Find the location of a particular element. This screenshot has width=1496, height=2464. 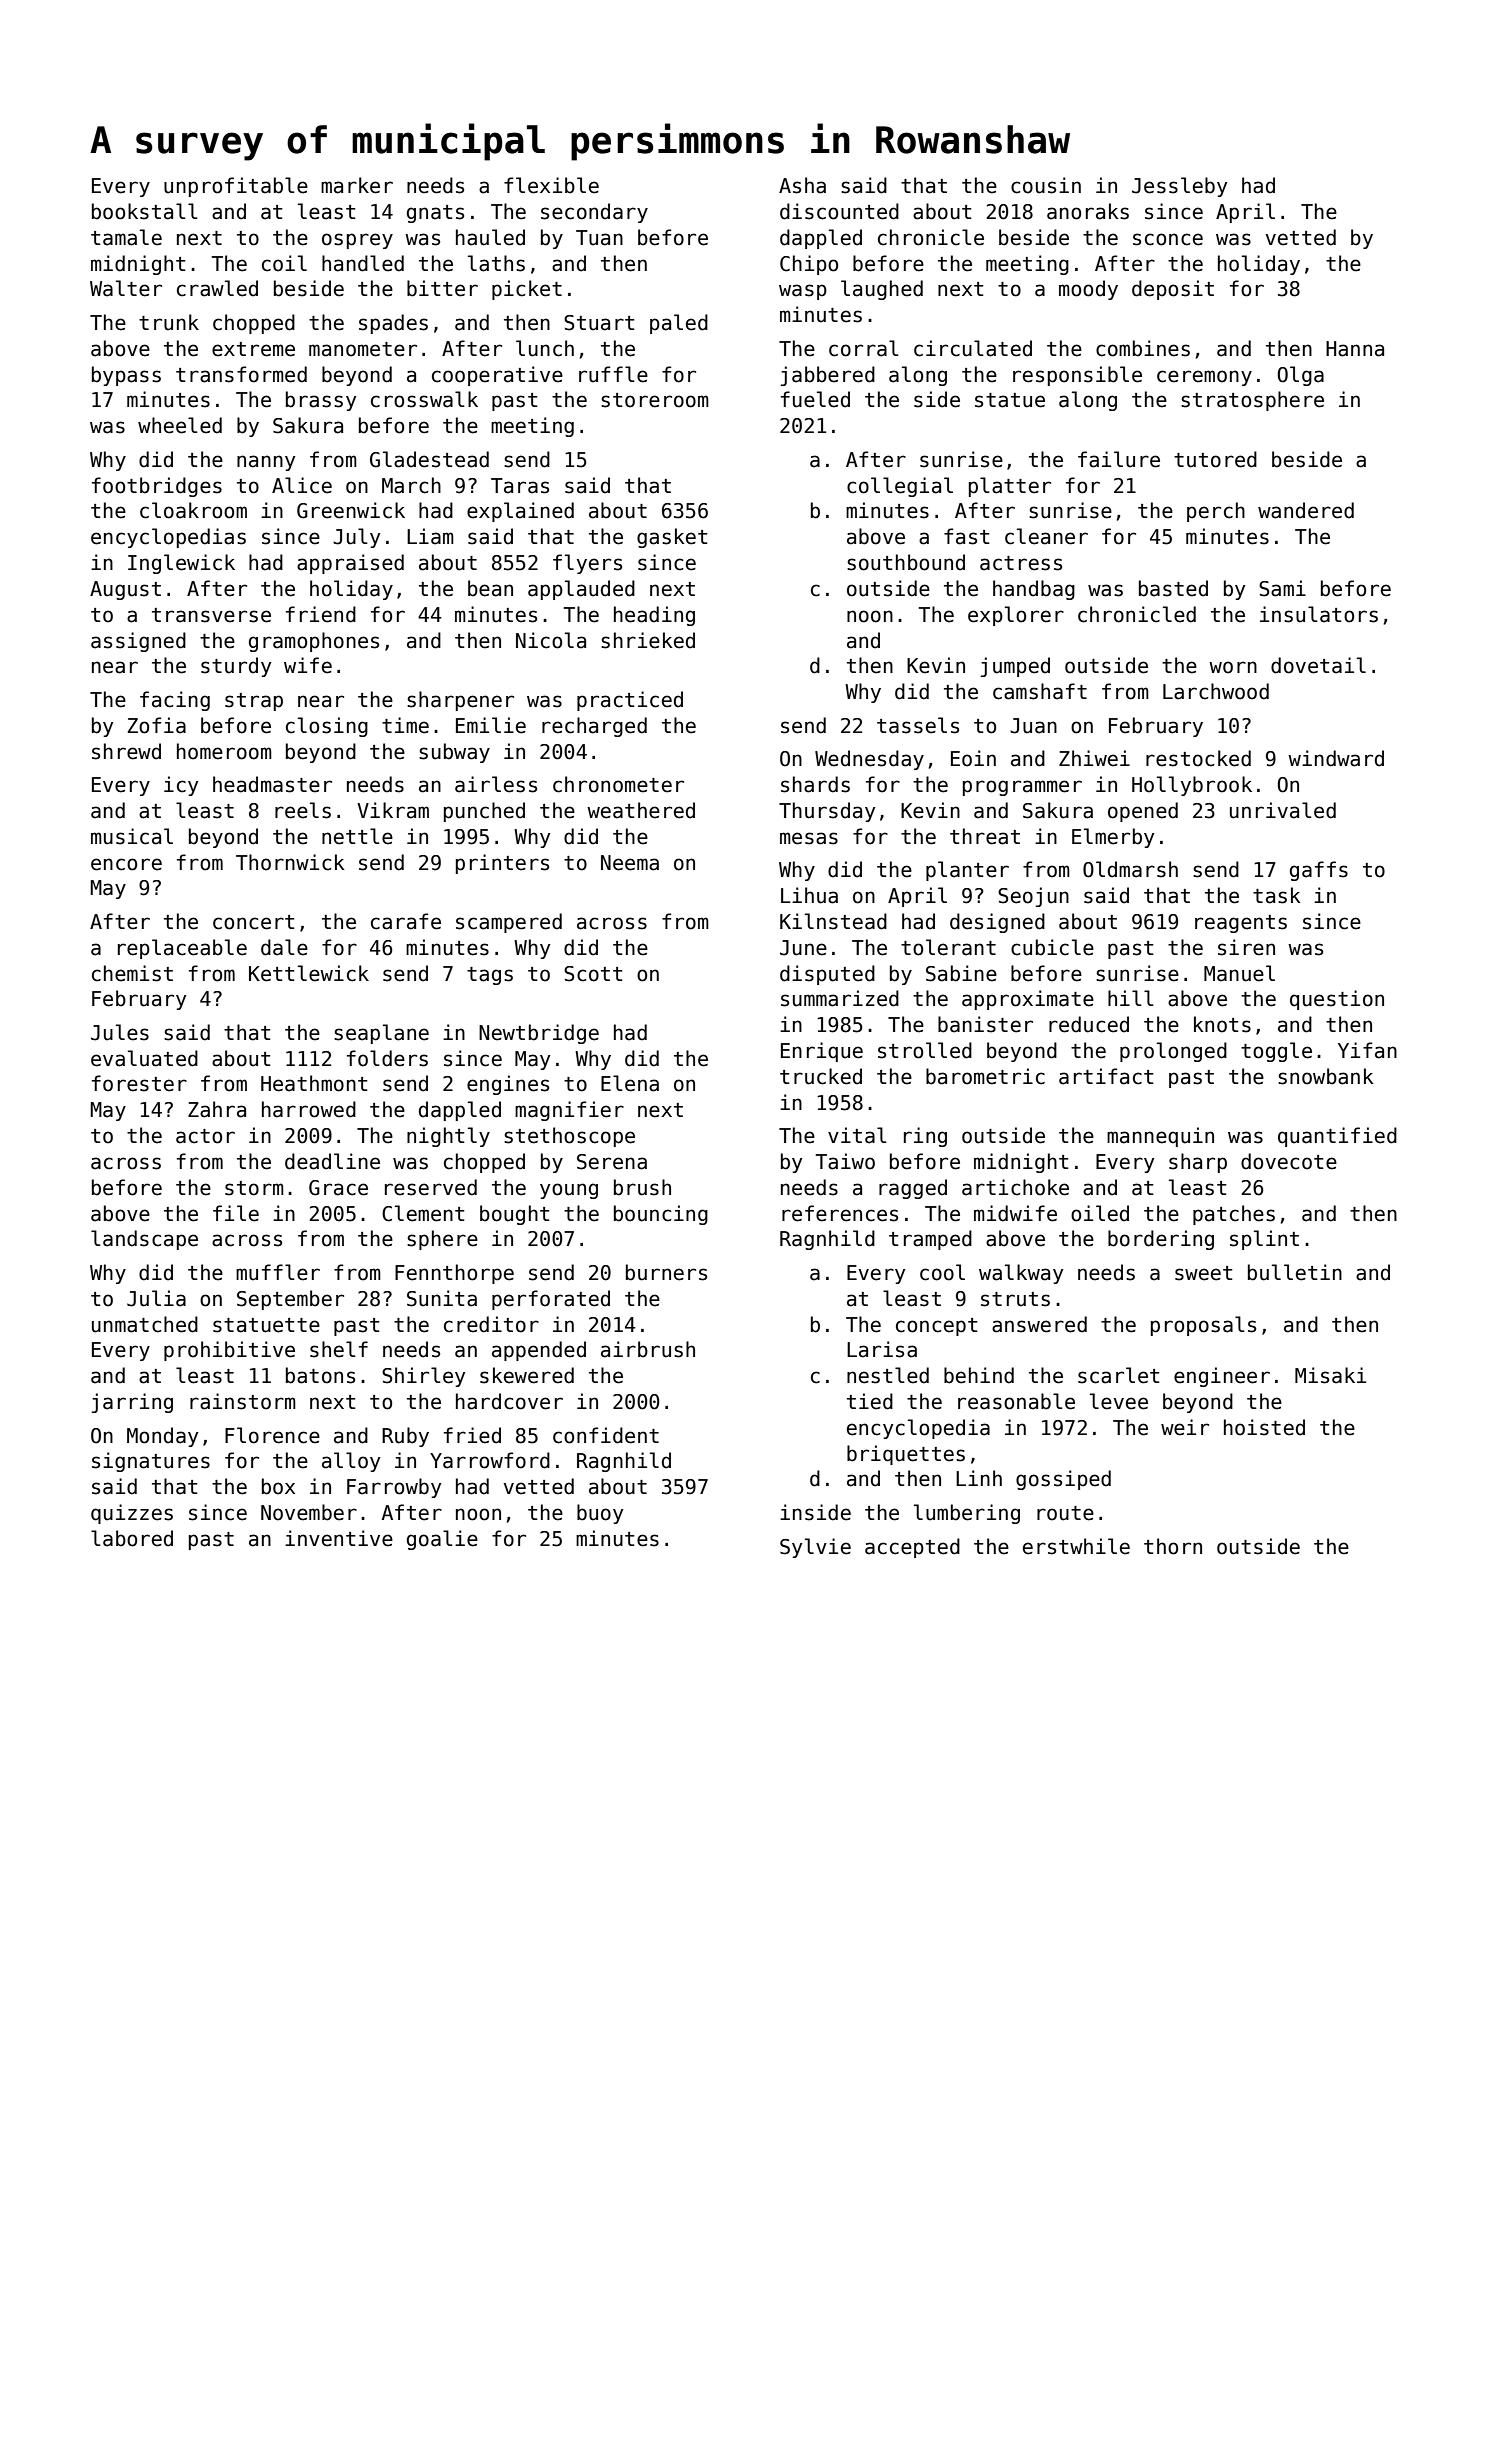

dale is located at coordinates (284, 947).
